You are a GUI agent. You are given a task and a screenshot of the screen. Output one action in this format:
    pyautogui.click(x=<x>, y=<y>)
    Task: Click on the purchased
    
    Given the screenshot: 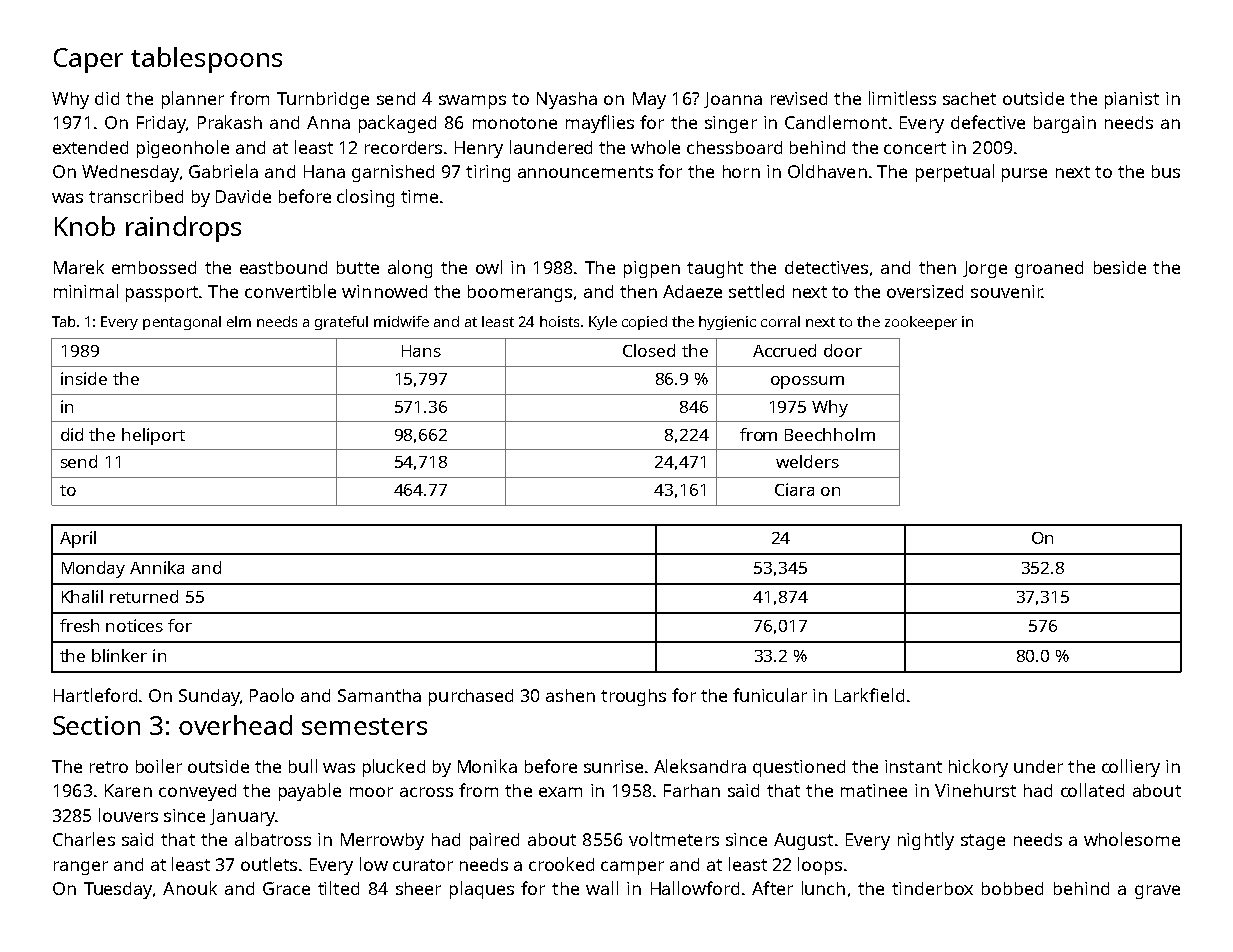 What is the action you would take?
    pyautogui.click(x=471, y=697)
